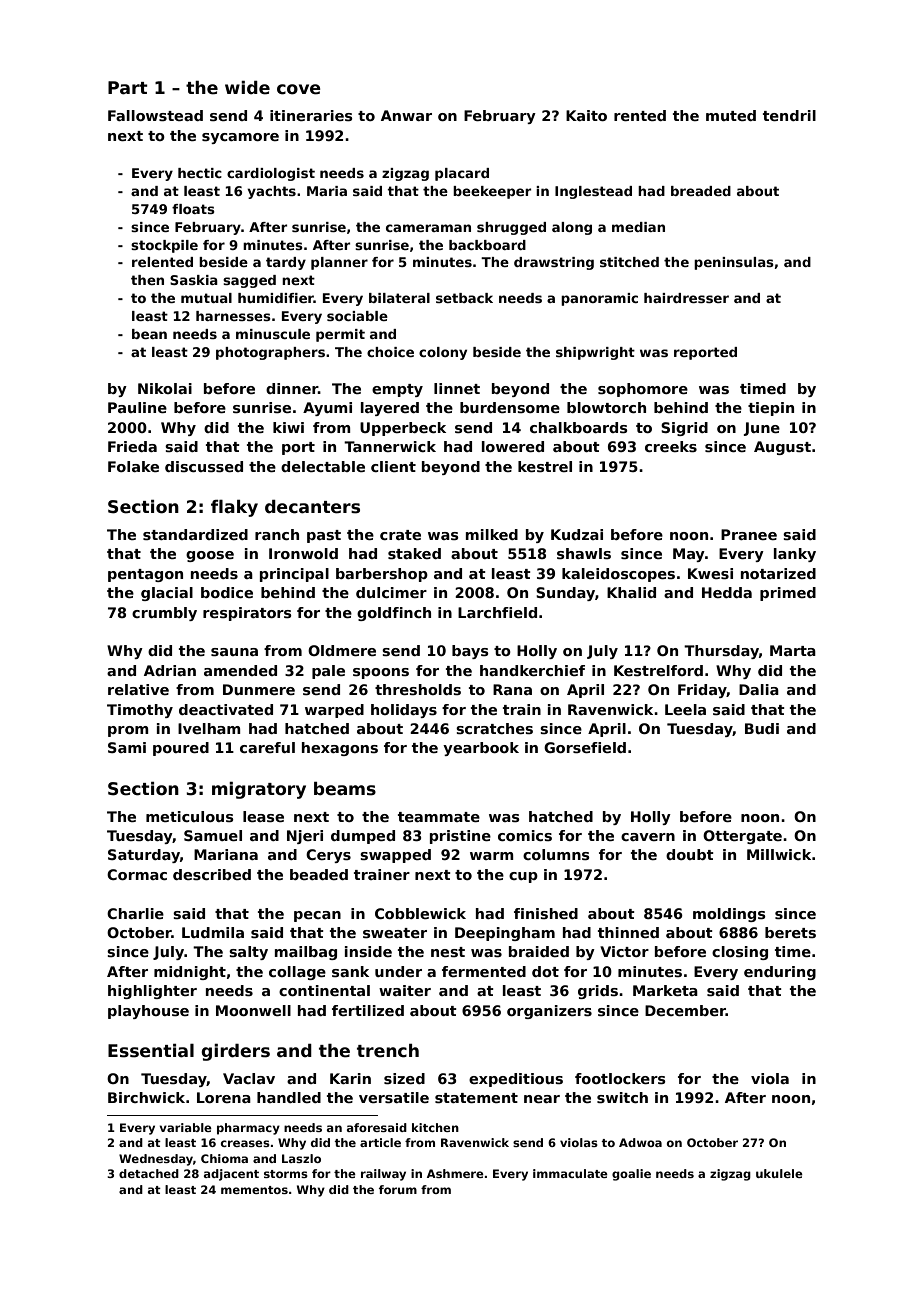 Image resolution: width=924 pixels, height=1308 pixels. Describe the element at coordinates (492, 856) in the page. I see `warm` at that location.
